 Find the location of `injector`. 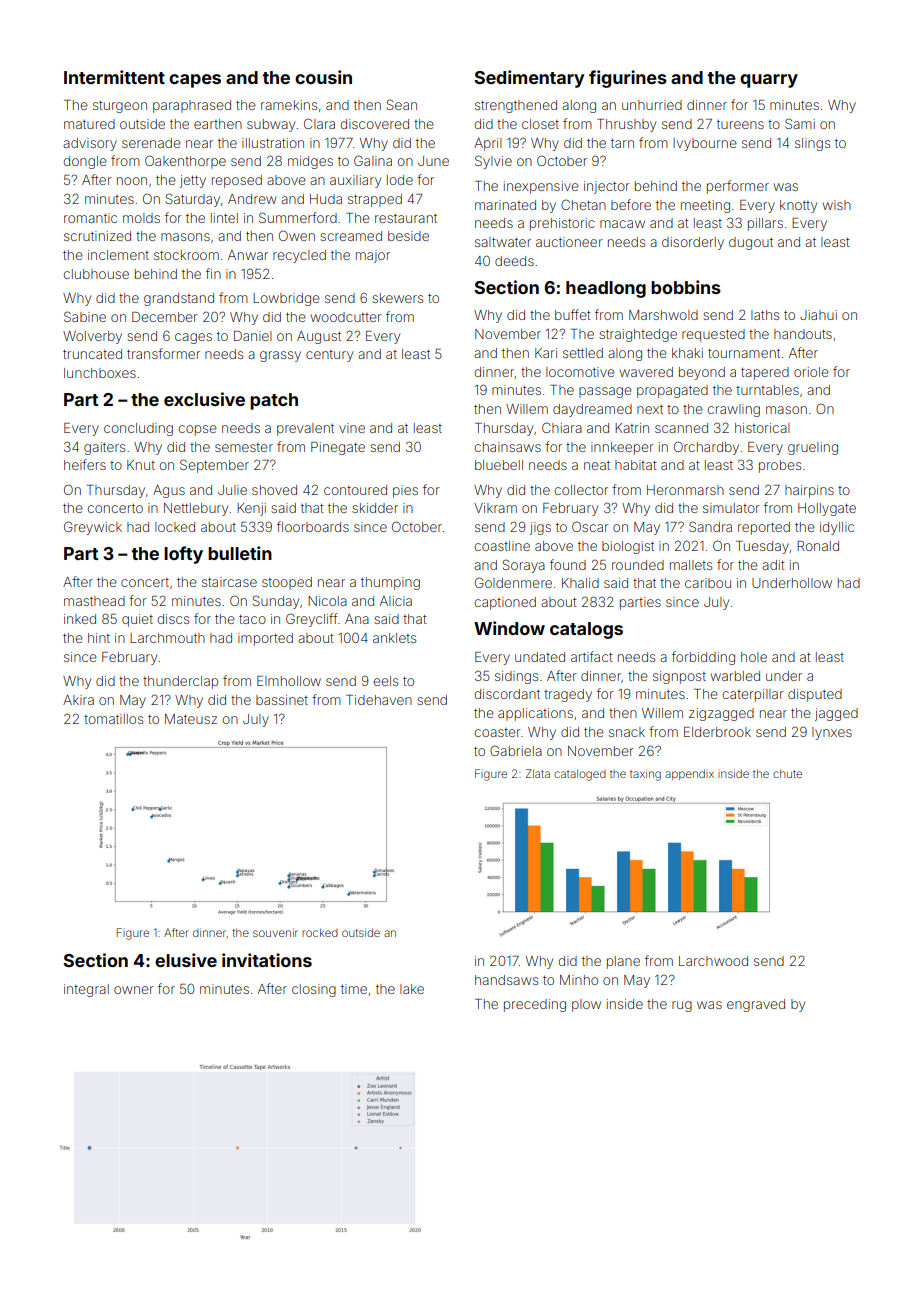

injector is located at coordinates (607, 187).
